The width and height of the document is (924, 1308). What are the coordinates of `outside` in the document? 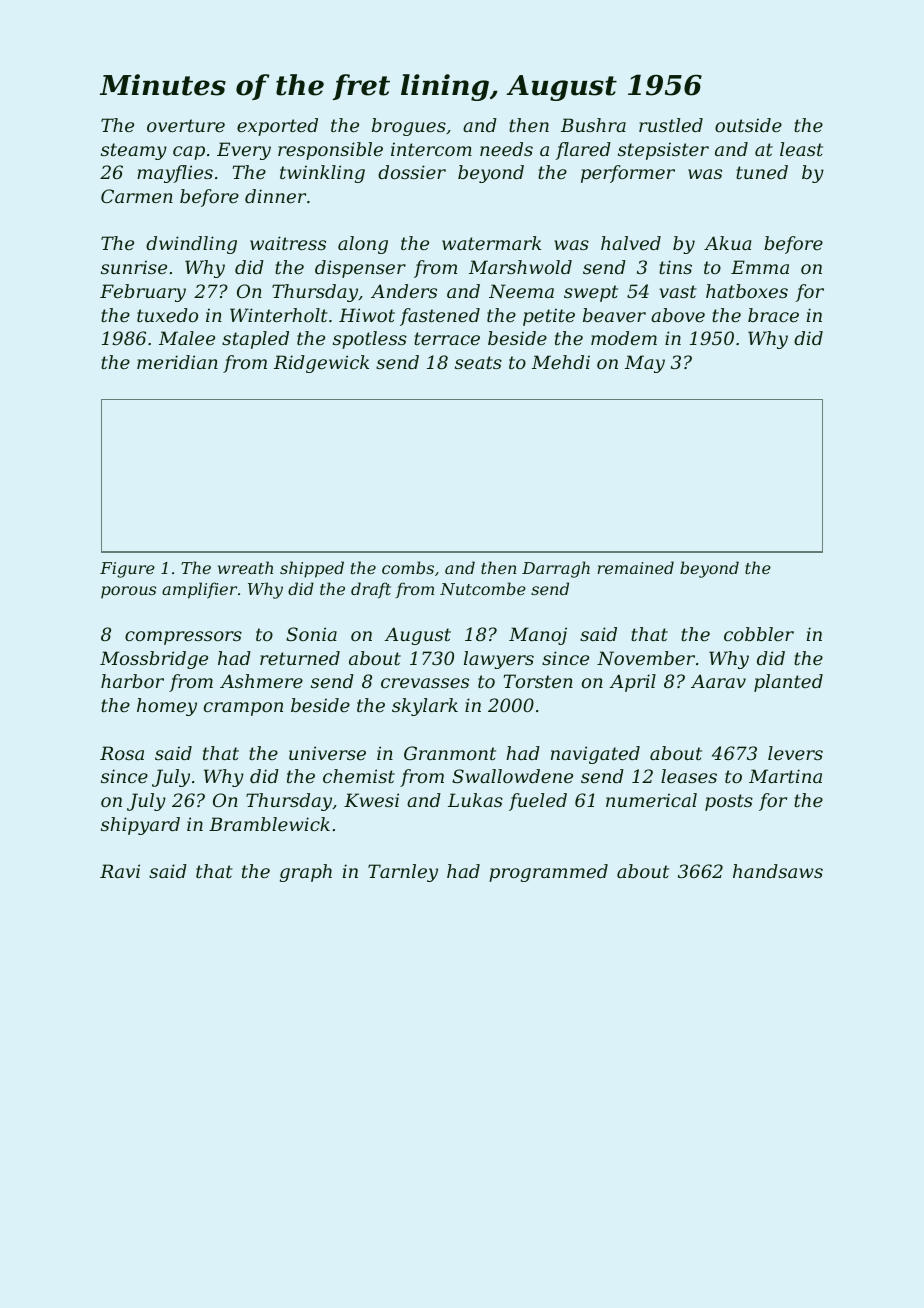 It's located at (748, 125).
